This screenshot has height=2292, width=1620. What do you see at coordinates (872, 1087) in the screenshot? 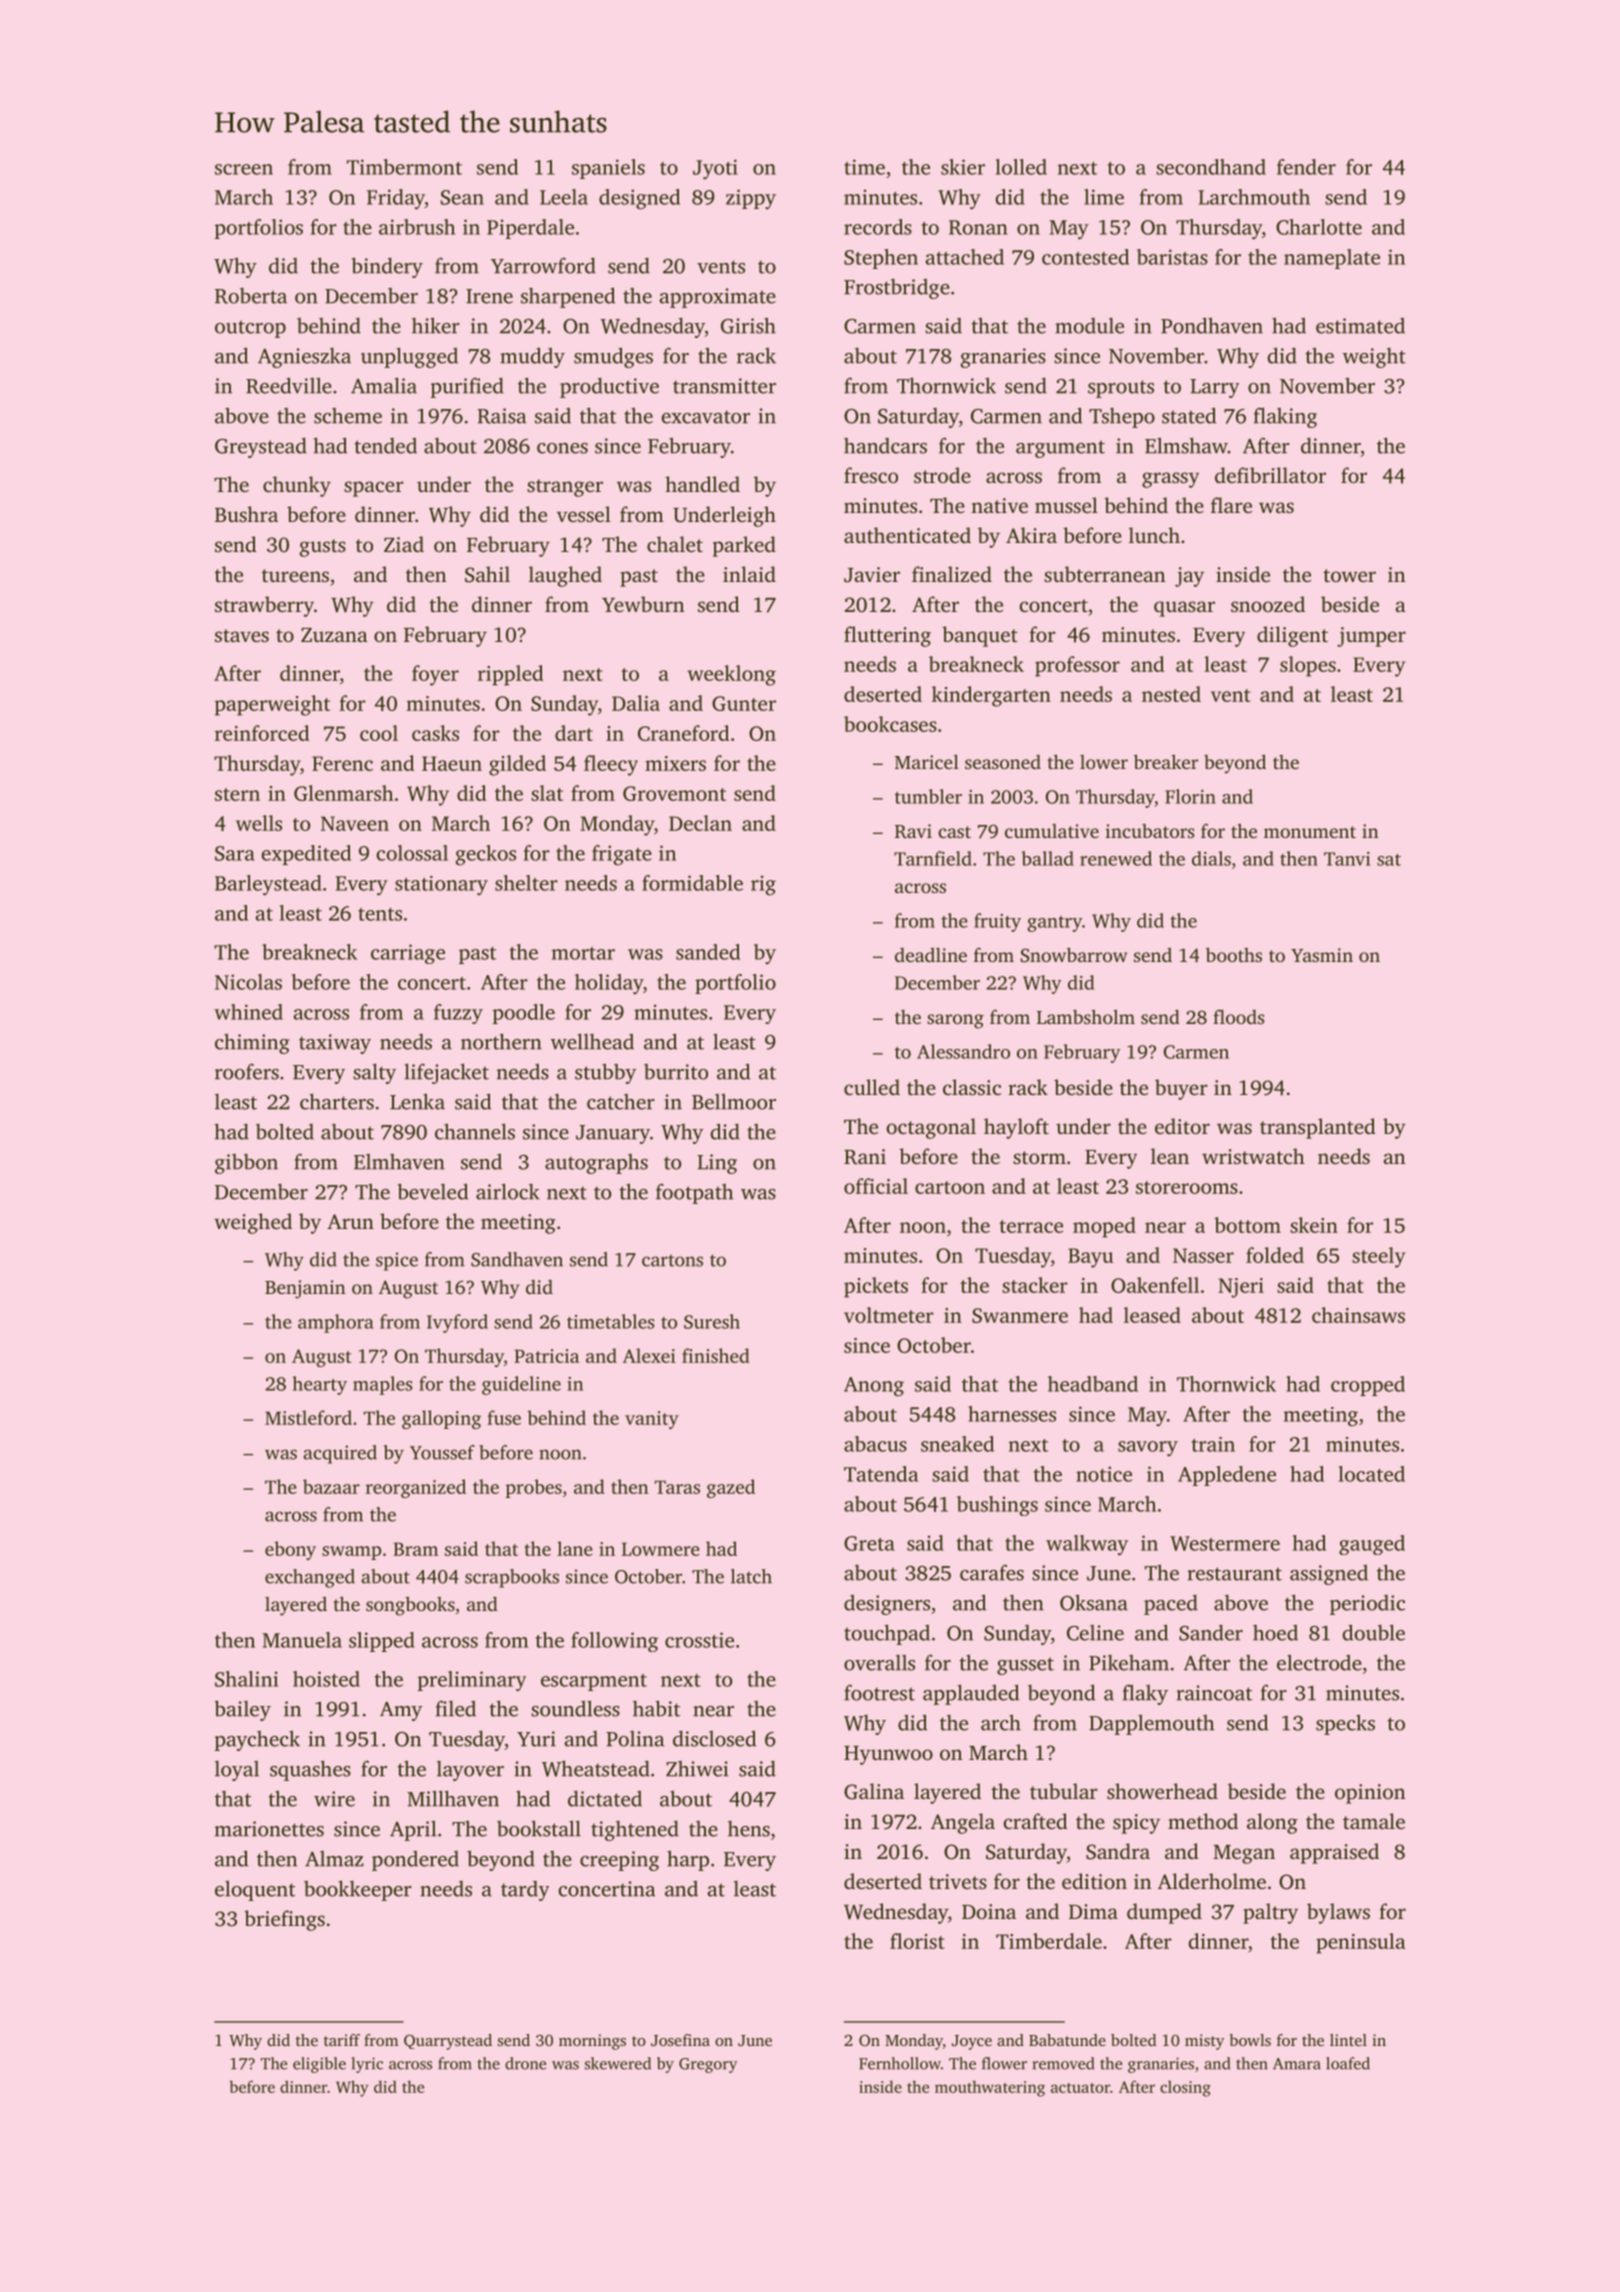
I see `culled` at bounding box center [872, 1087].
